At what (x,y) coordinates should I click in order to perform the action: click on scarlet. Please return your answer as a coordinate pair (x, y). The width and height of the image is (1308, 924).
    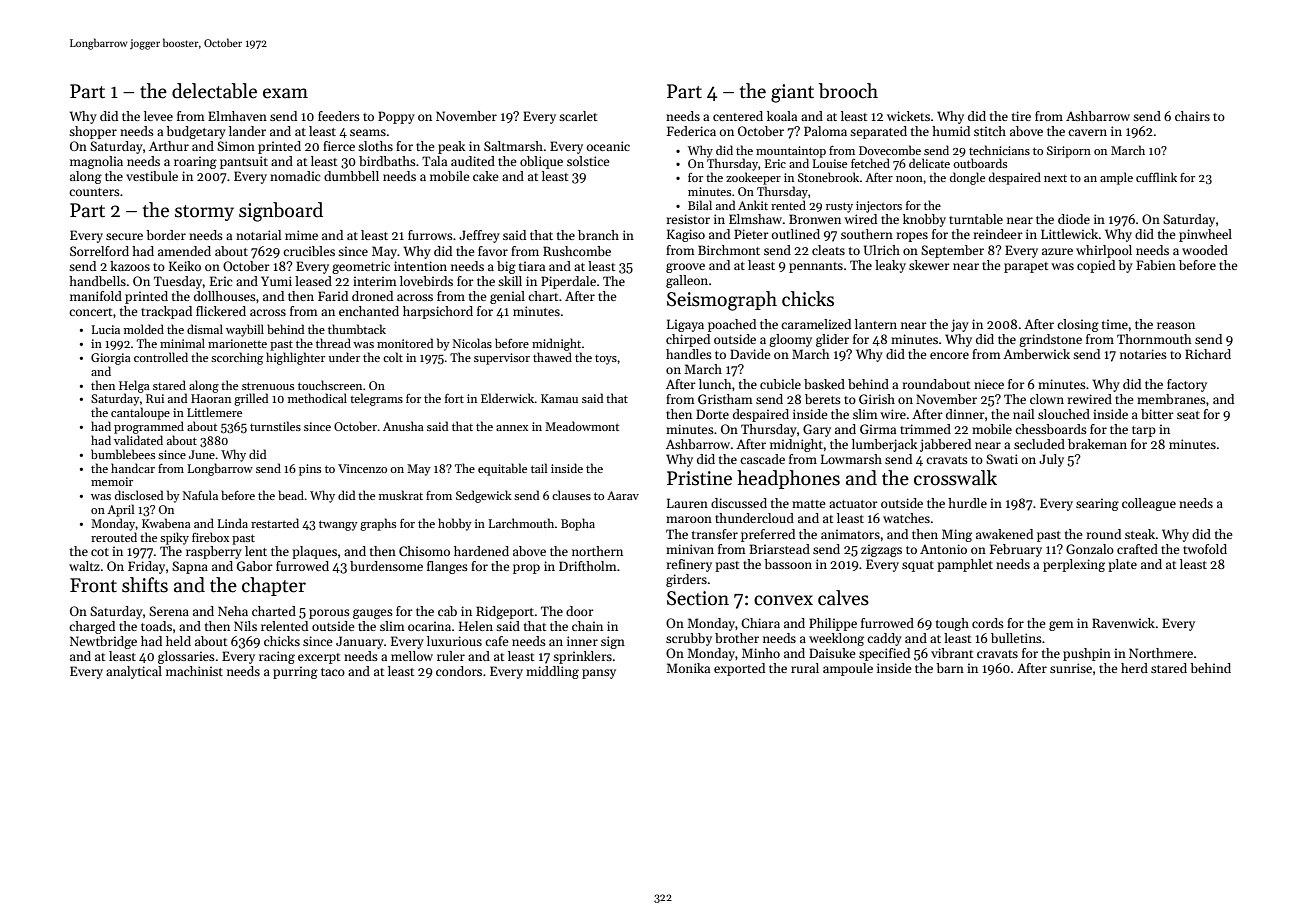
    Looking at the image, I should click on (578, 116).
